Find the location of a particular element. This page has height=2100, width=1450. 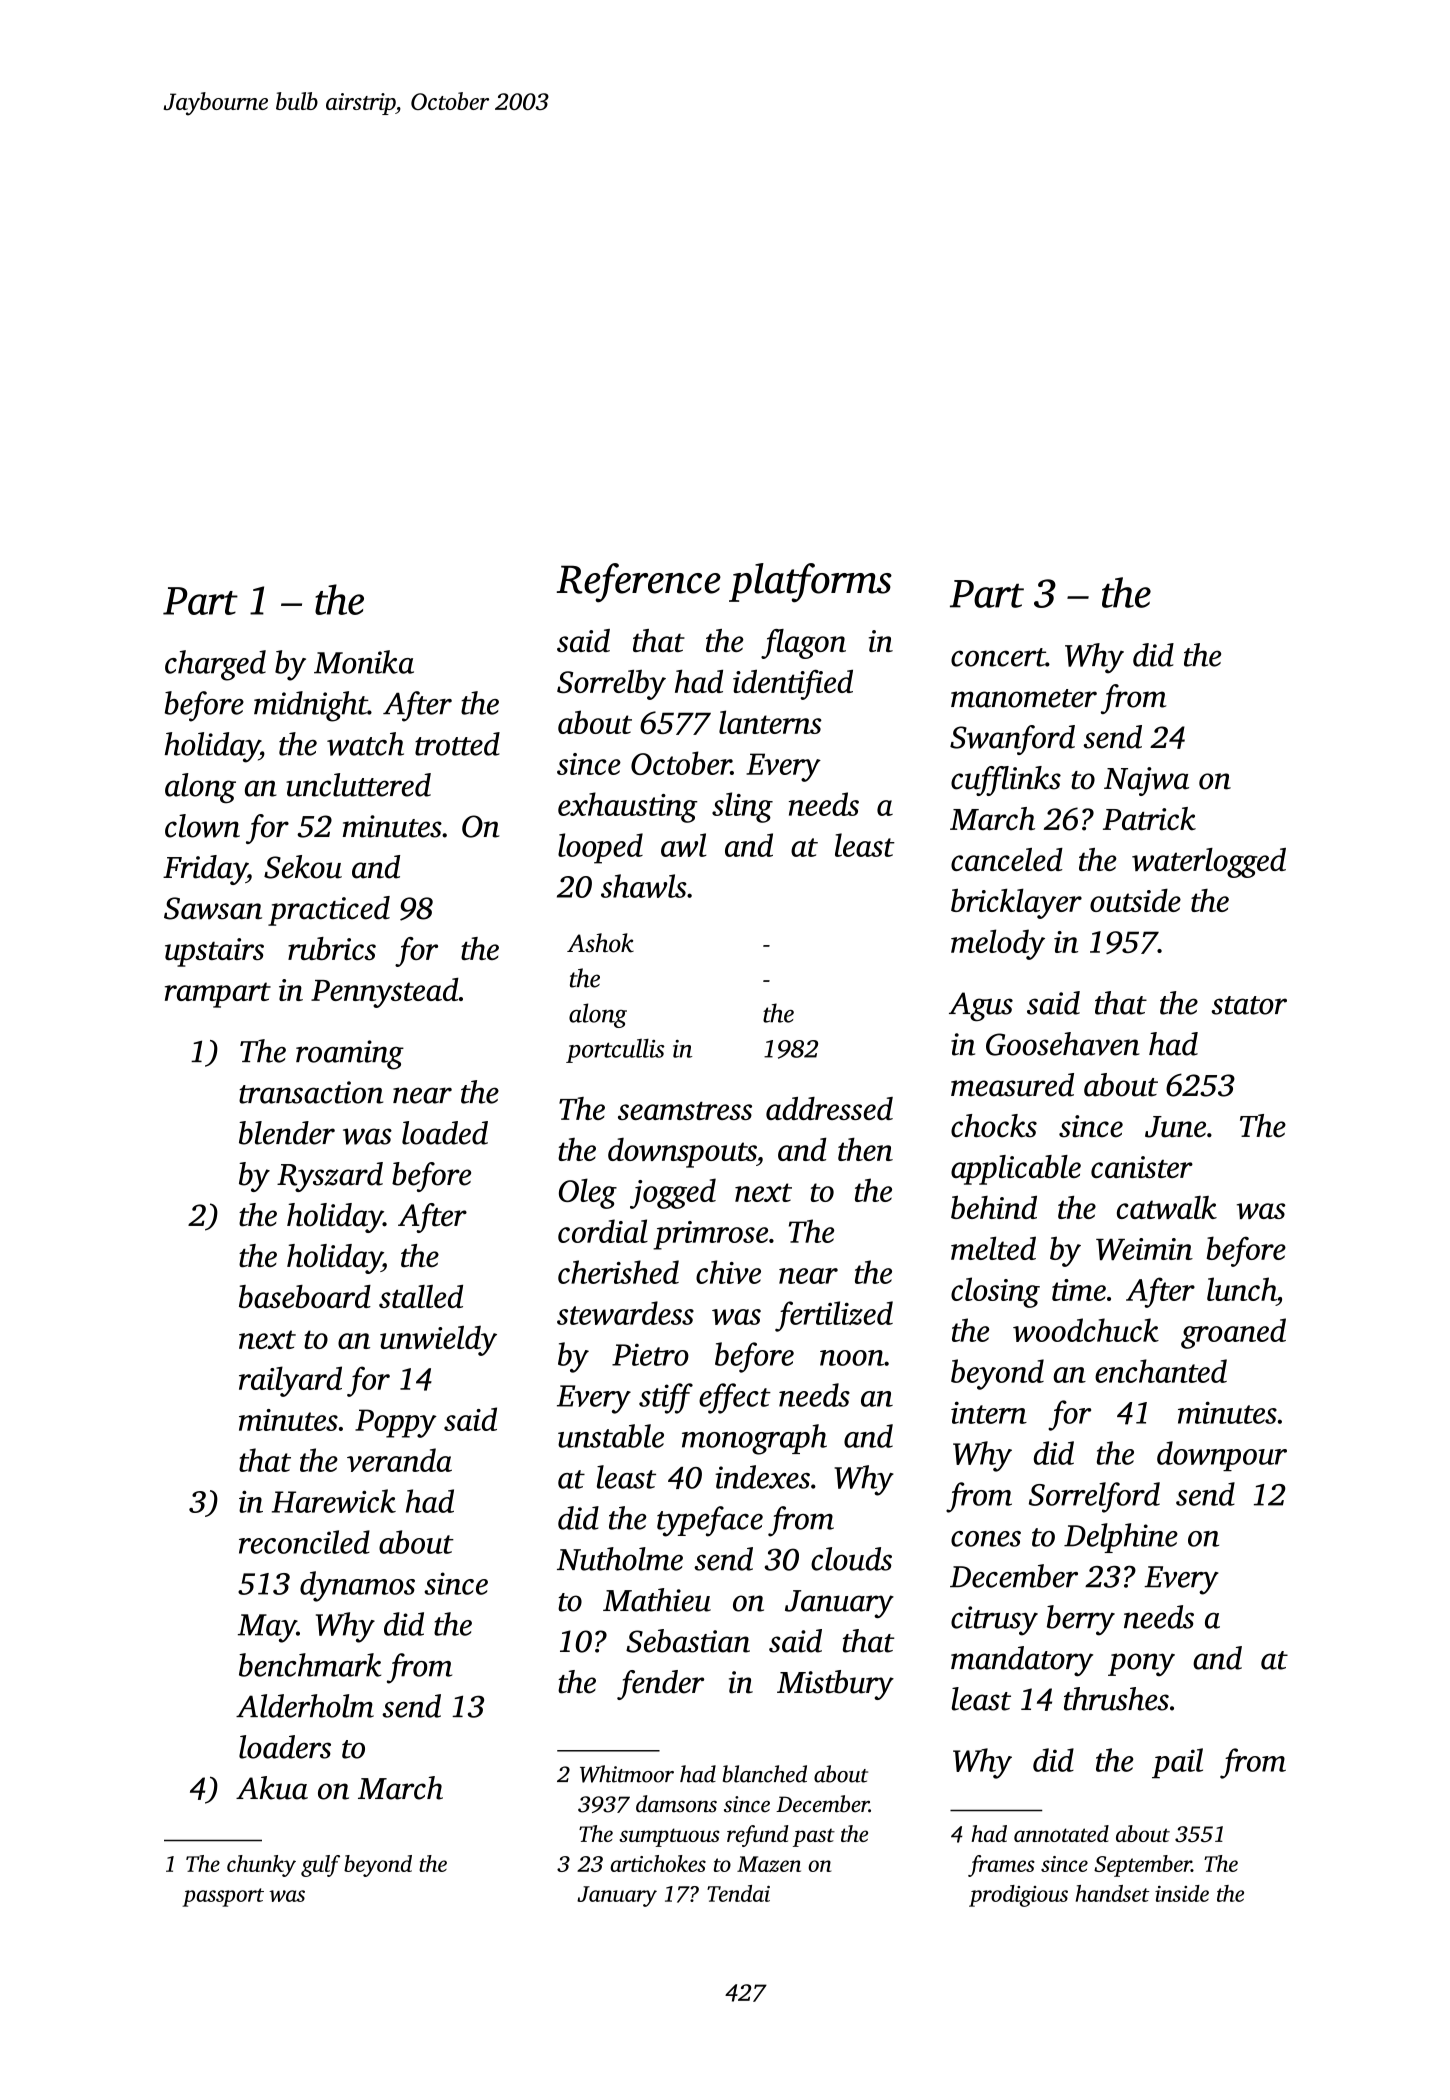

charged is located at coordinates (215, 665).
